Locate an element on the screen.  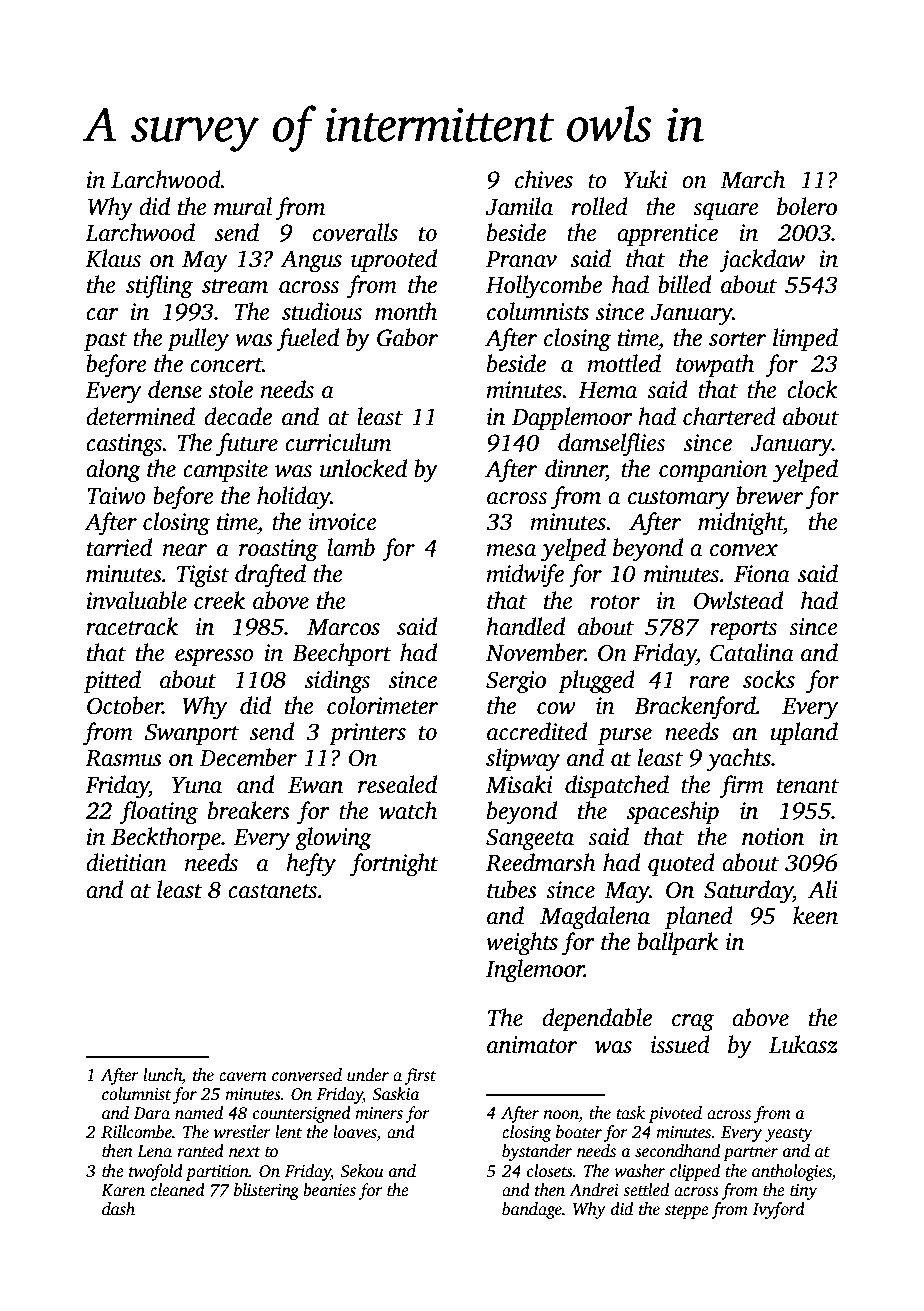
reports is located at coordinates (743, 630).
